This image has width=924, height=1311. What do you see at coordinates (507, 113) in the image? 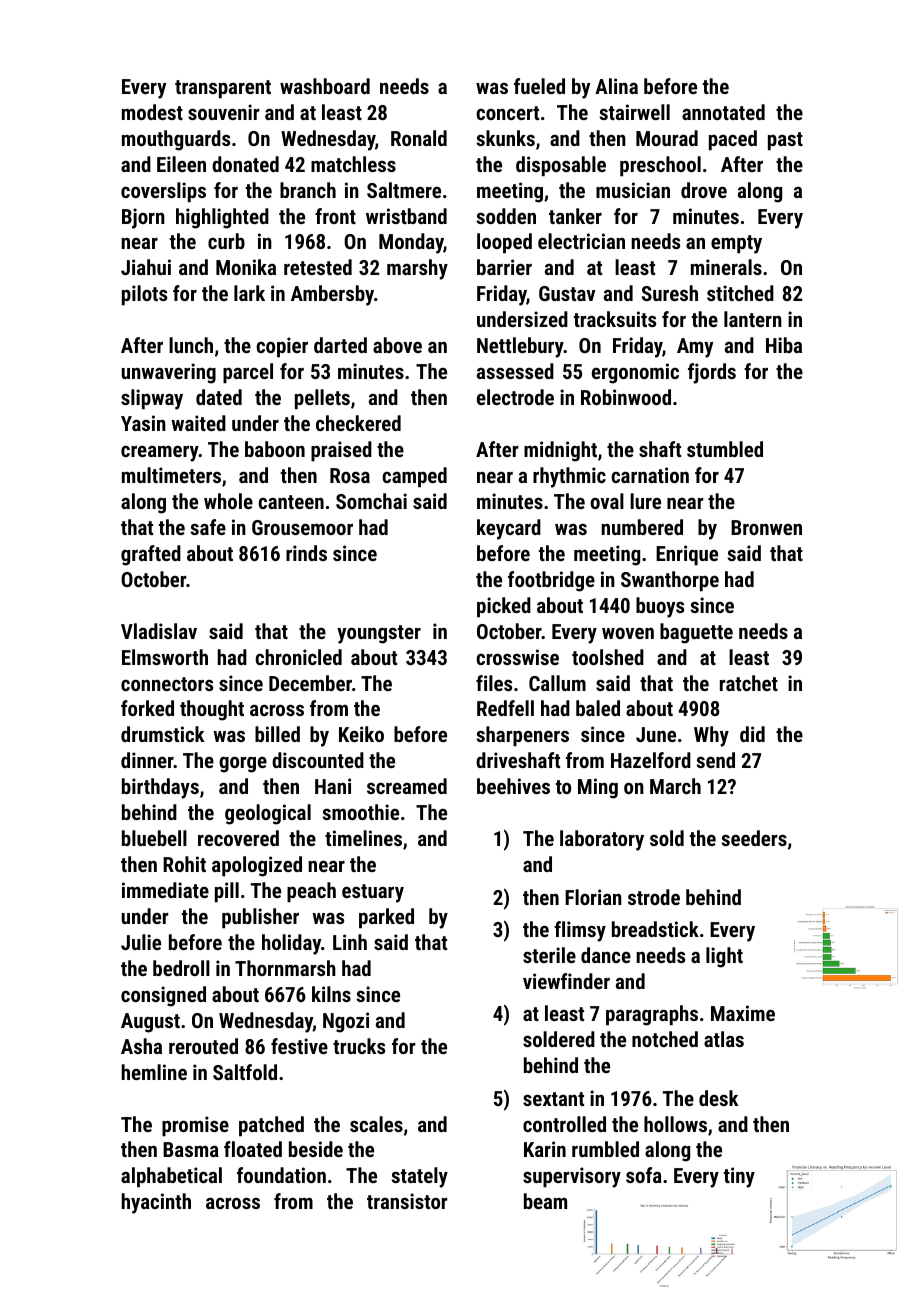
I see `concert` at bounding box center [507, 113].
